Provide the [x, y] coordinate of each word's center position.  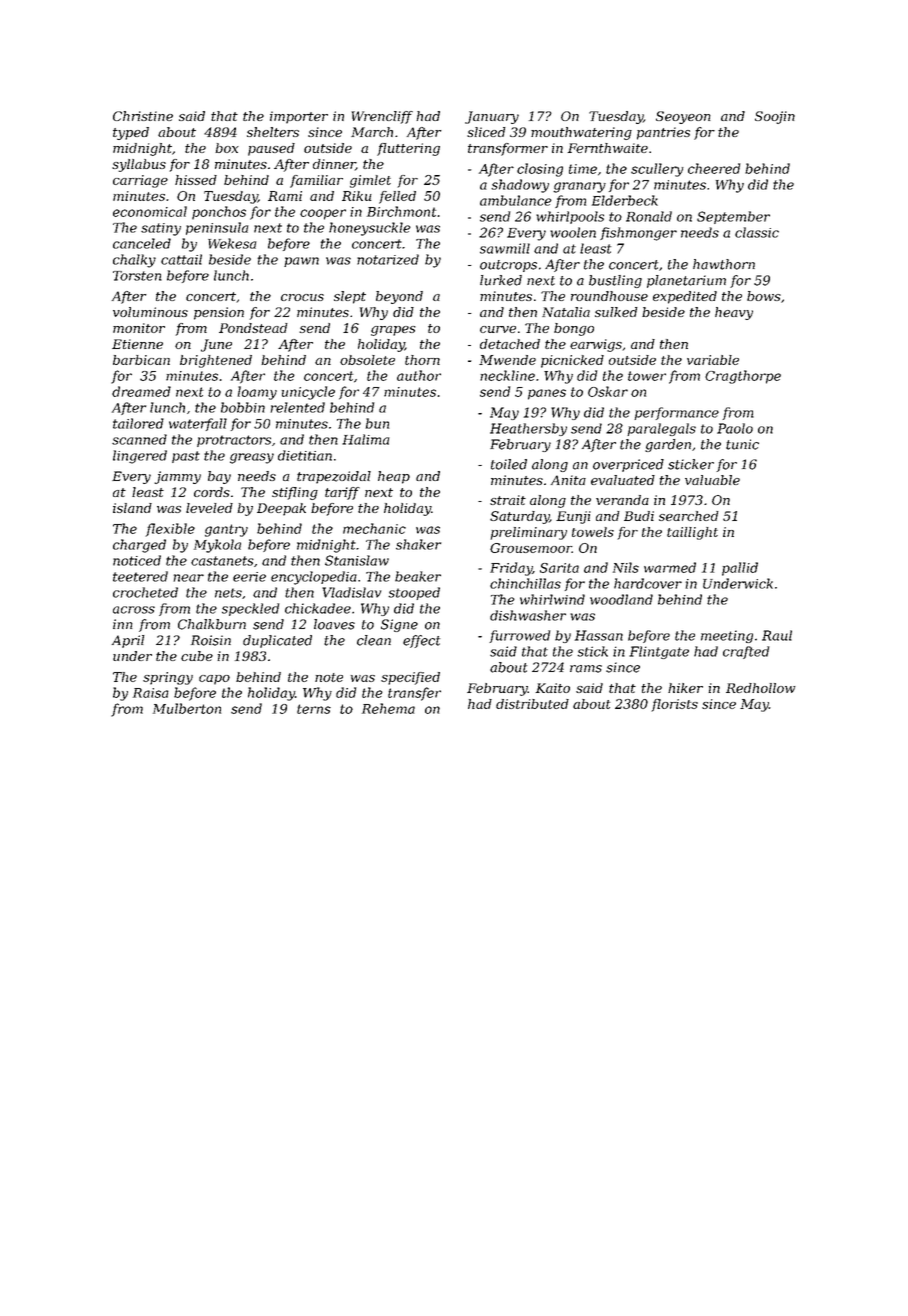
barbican [141, 360]
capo [214, 680]
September [733, 217]
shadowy [520, 186]
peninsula [217, 228]
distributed [532, 704]
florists [674, 705]
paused [271, 149]
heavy [734, 313]
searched [689, 516]
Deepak [281, 509]
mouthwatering [581, 133]
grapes [393, 331]
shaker [418, 544]
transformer [508, 149]
